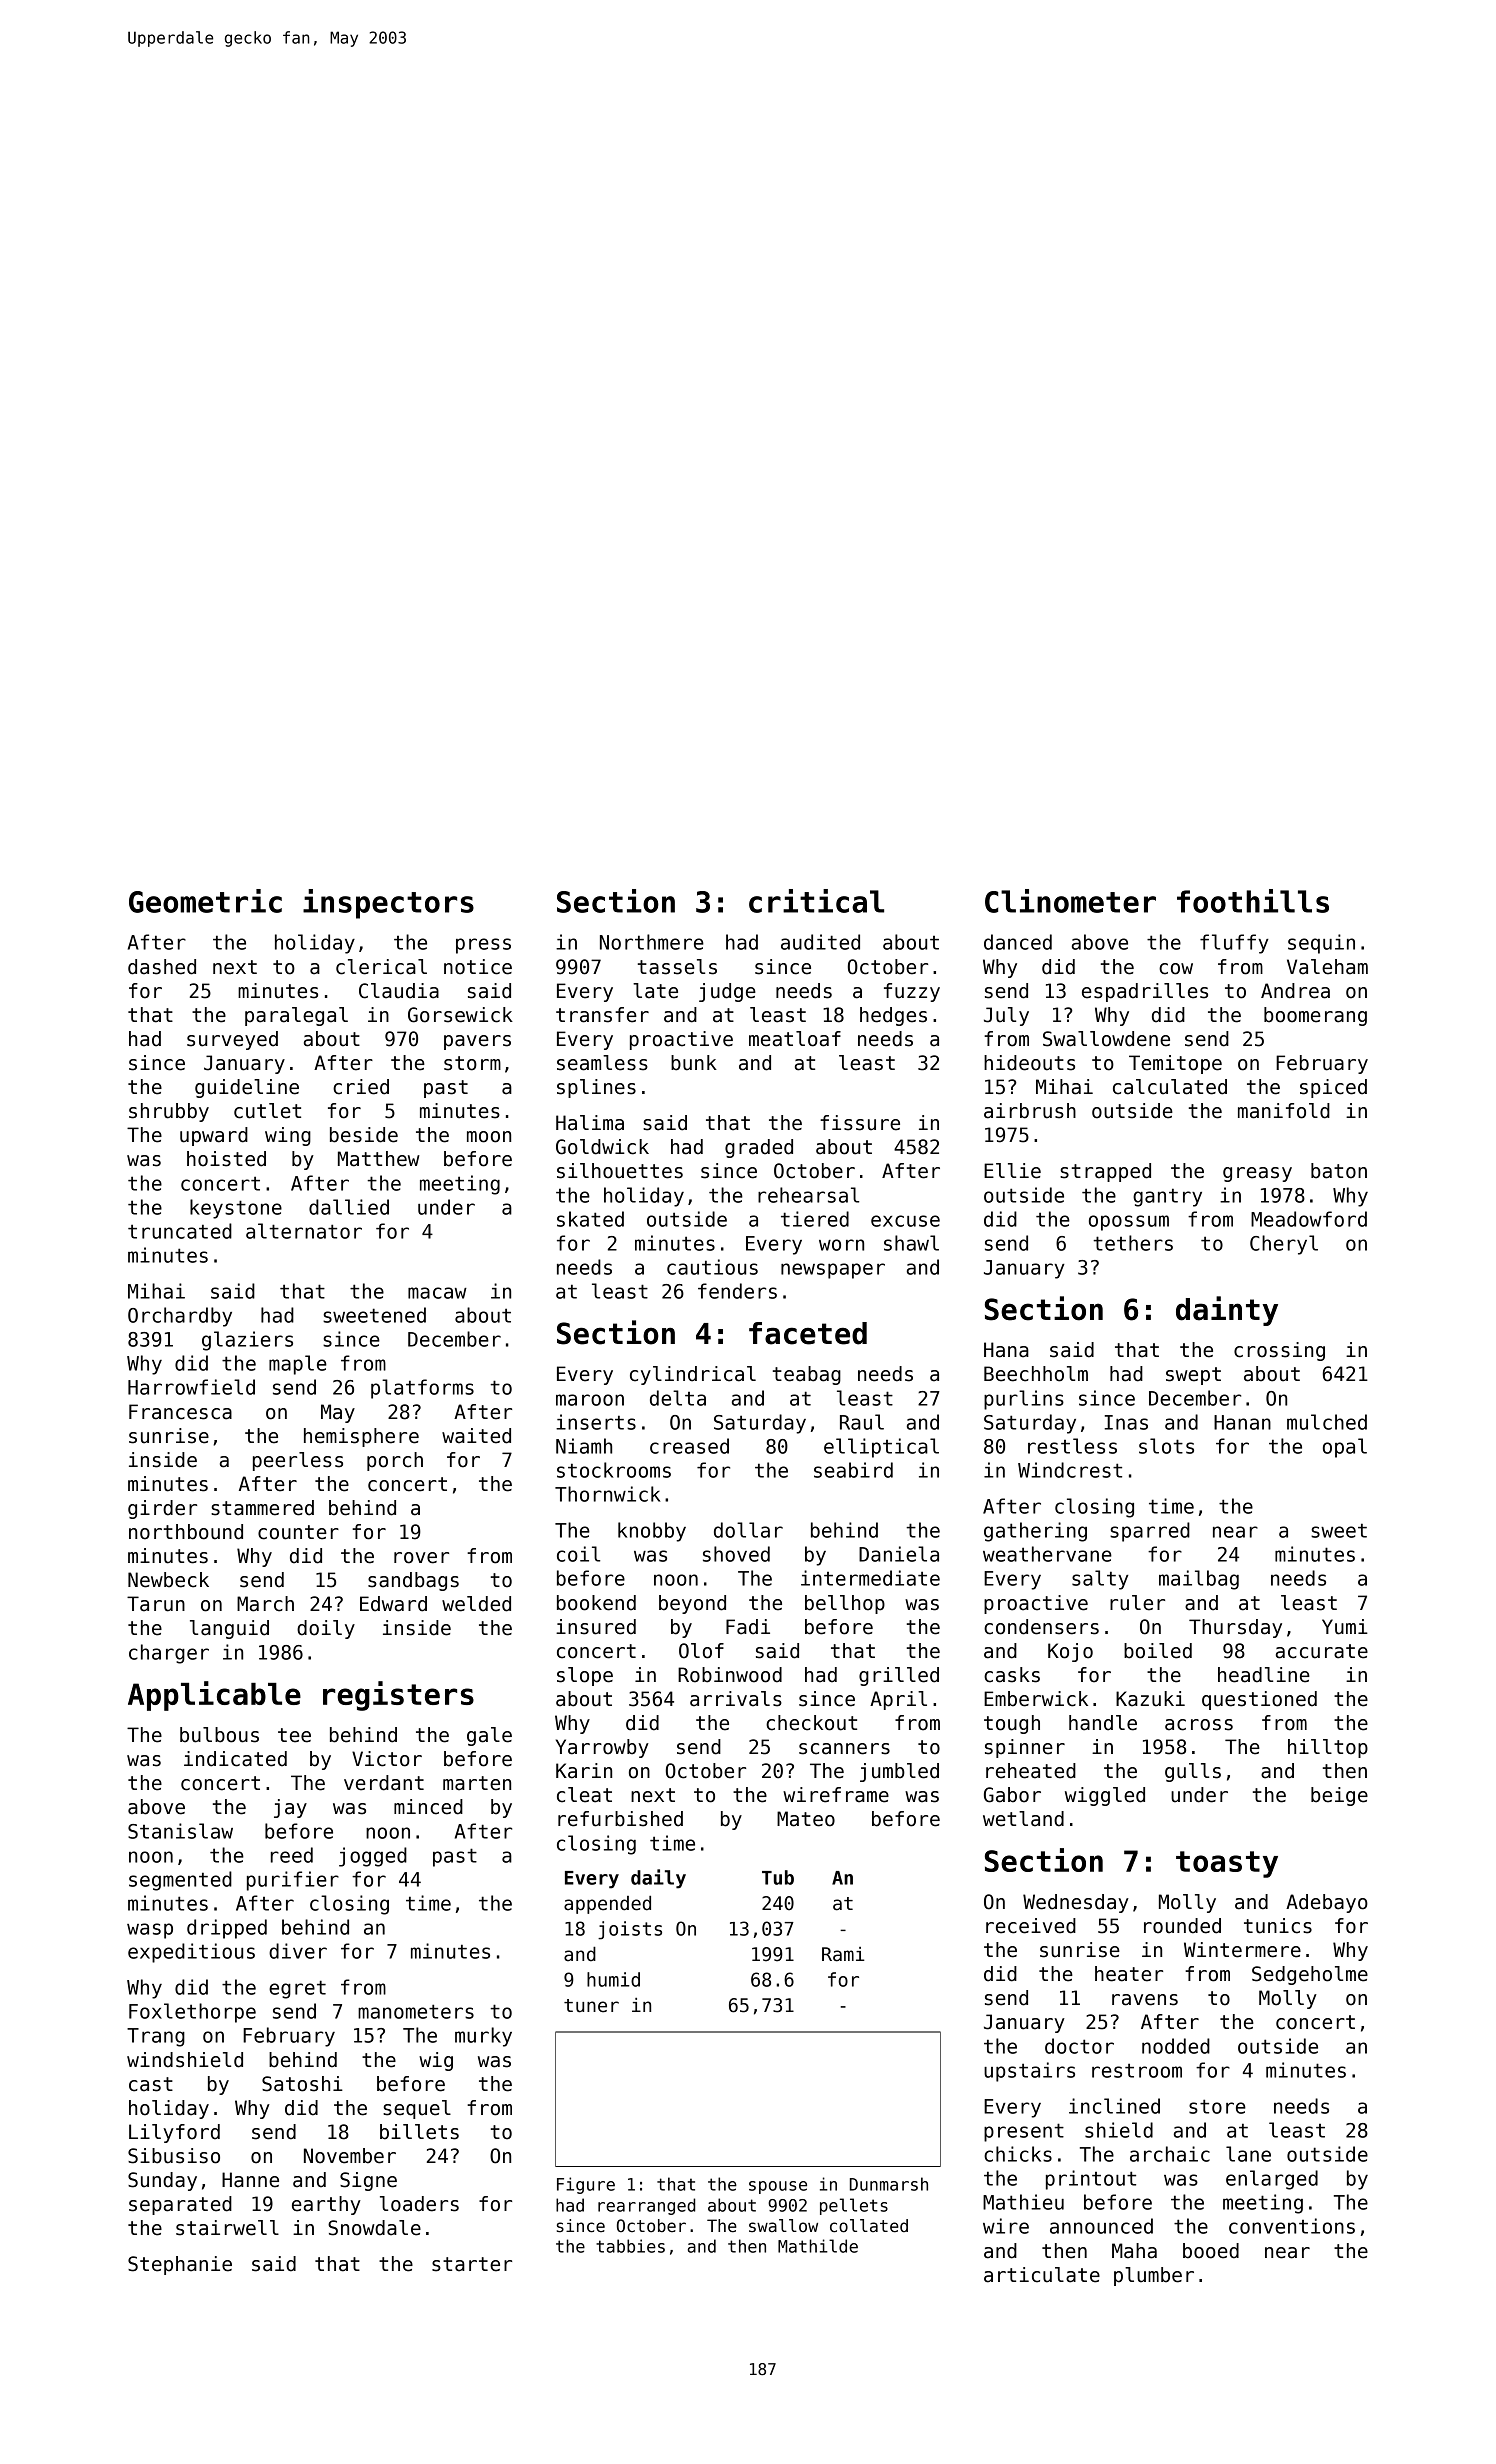 The height and width of the screenshot is (2464, 1496). Describe the element at coordinates (205, 901) in the screenshot. I see `Geometric` at that location.
